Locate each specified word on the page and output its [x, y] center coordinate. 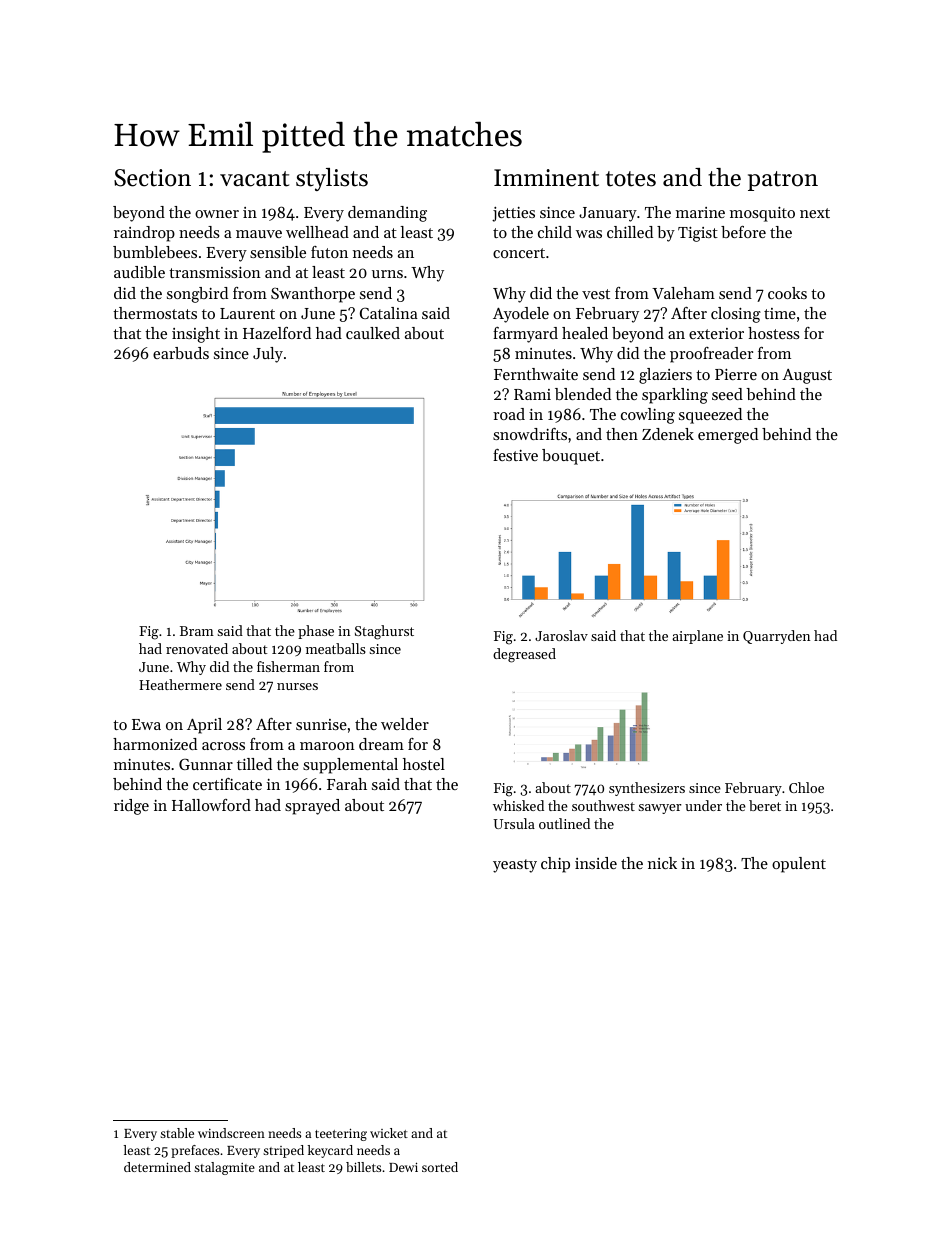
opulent [799, 865]
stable [177, 1133]
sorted [440, 1167]
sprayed [312, 807]
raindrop [144, 234]
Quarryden [776, 637]
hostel [424, 764]
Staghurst [384, 632]
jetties [513, 214]
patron [783, 181]
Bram [197, 631]
